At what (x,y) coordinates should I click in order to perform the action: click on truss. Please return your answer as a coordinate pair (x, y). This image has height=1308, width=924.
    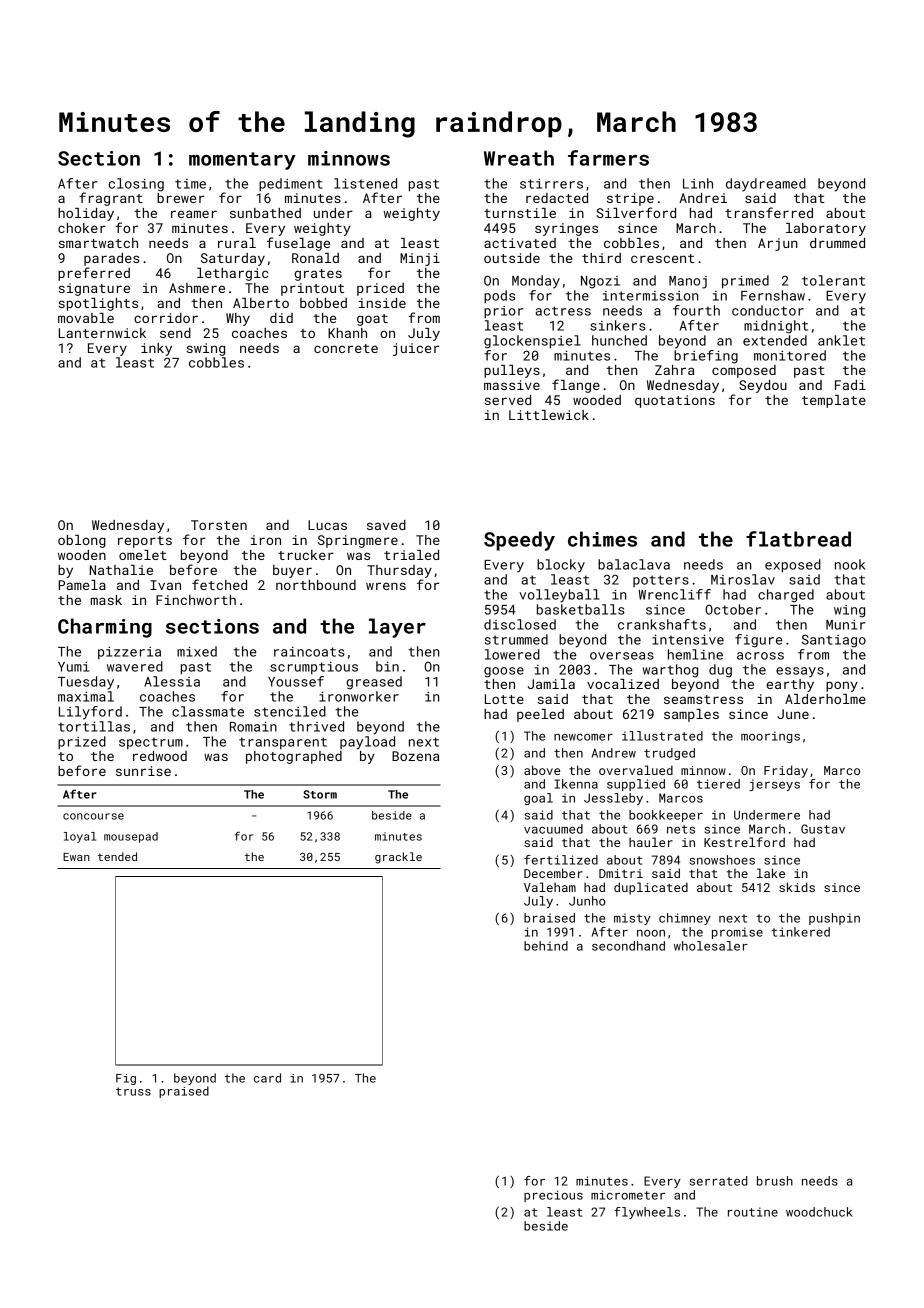
    Looking at the image, I should click on (133, 1091).
